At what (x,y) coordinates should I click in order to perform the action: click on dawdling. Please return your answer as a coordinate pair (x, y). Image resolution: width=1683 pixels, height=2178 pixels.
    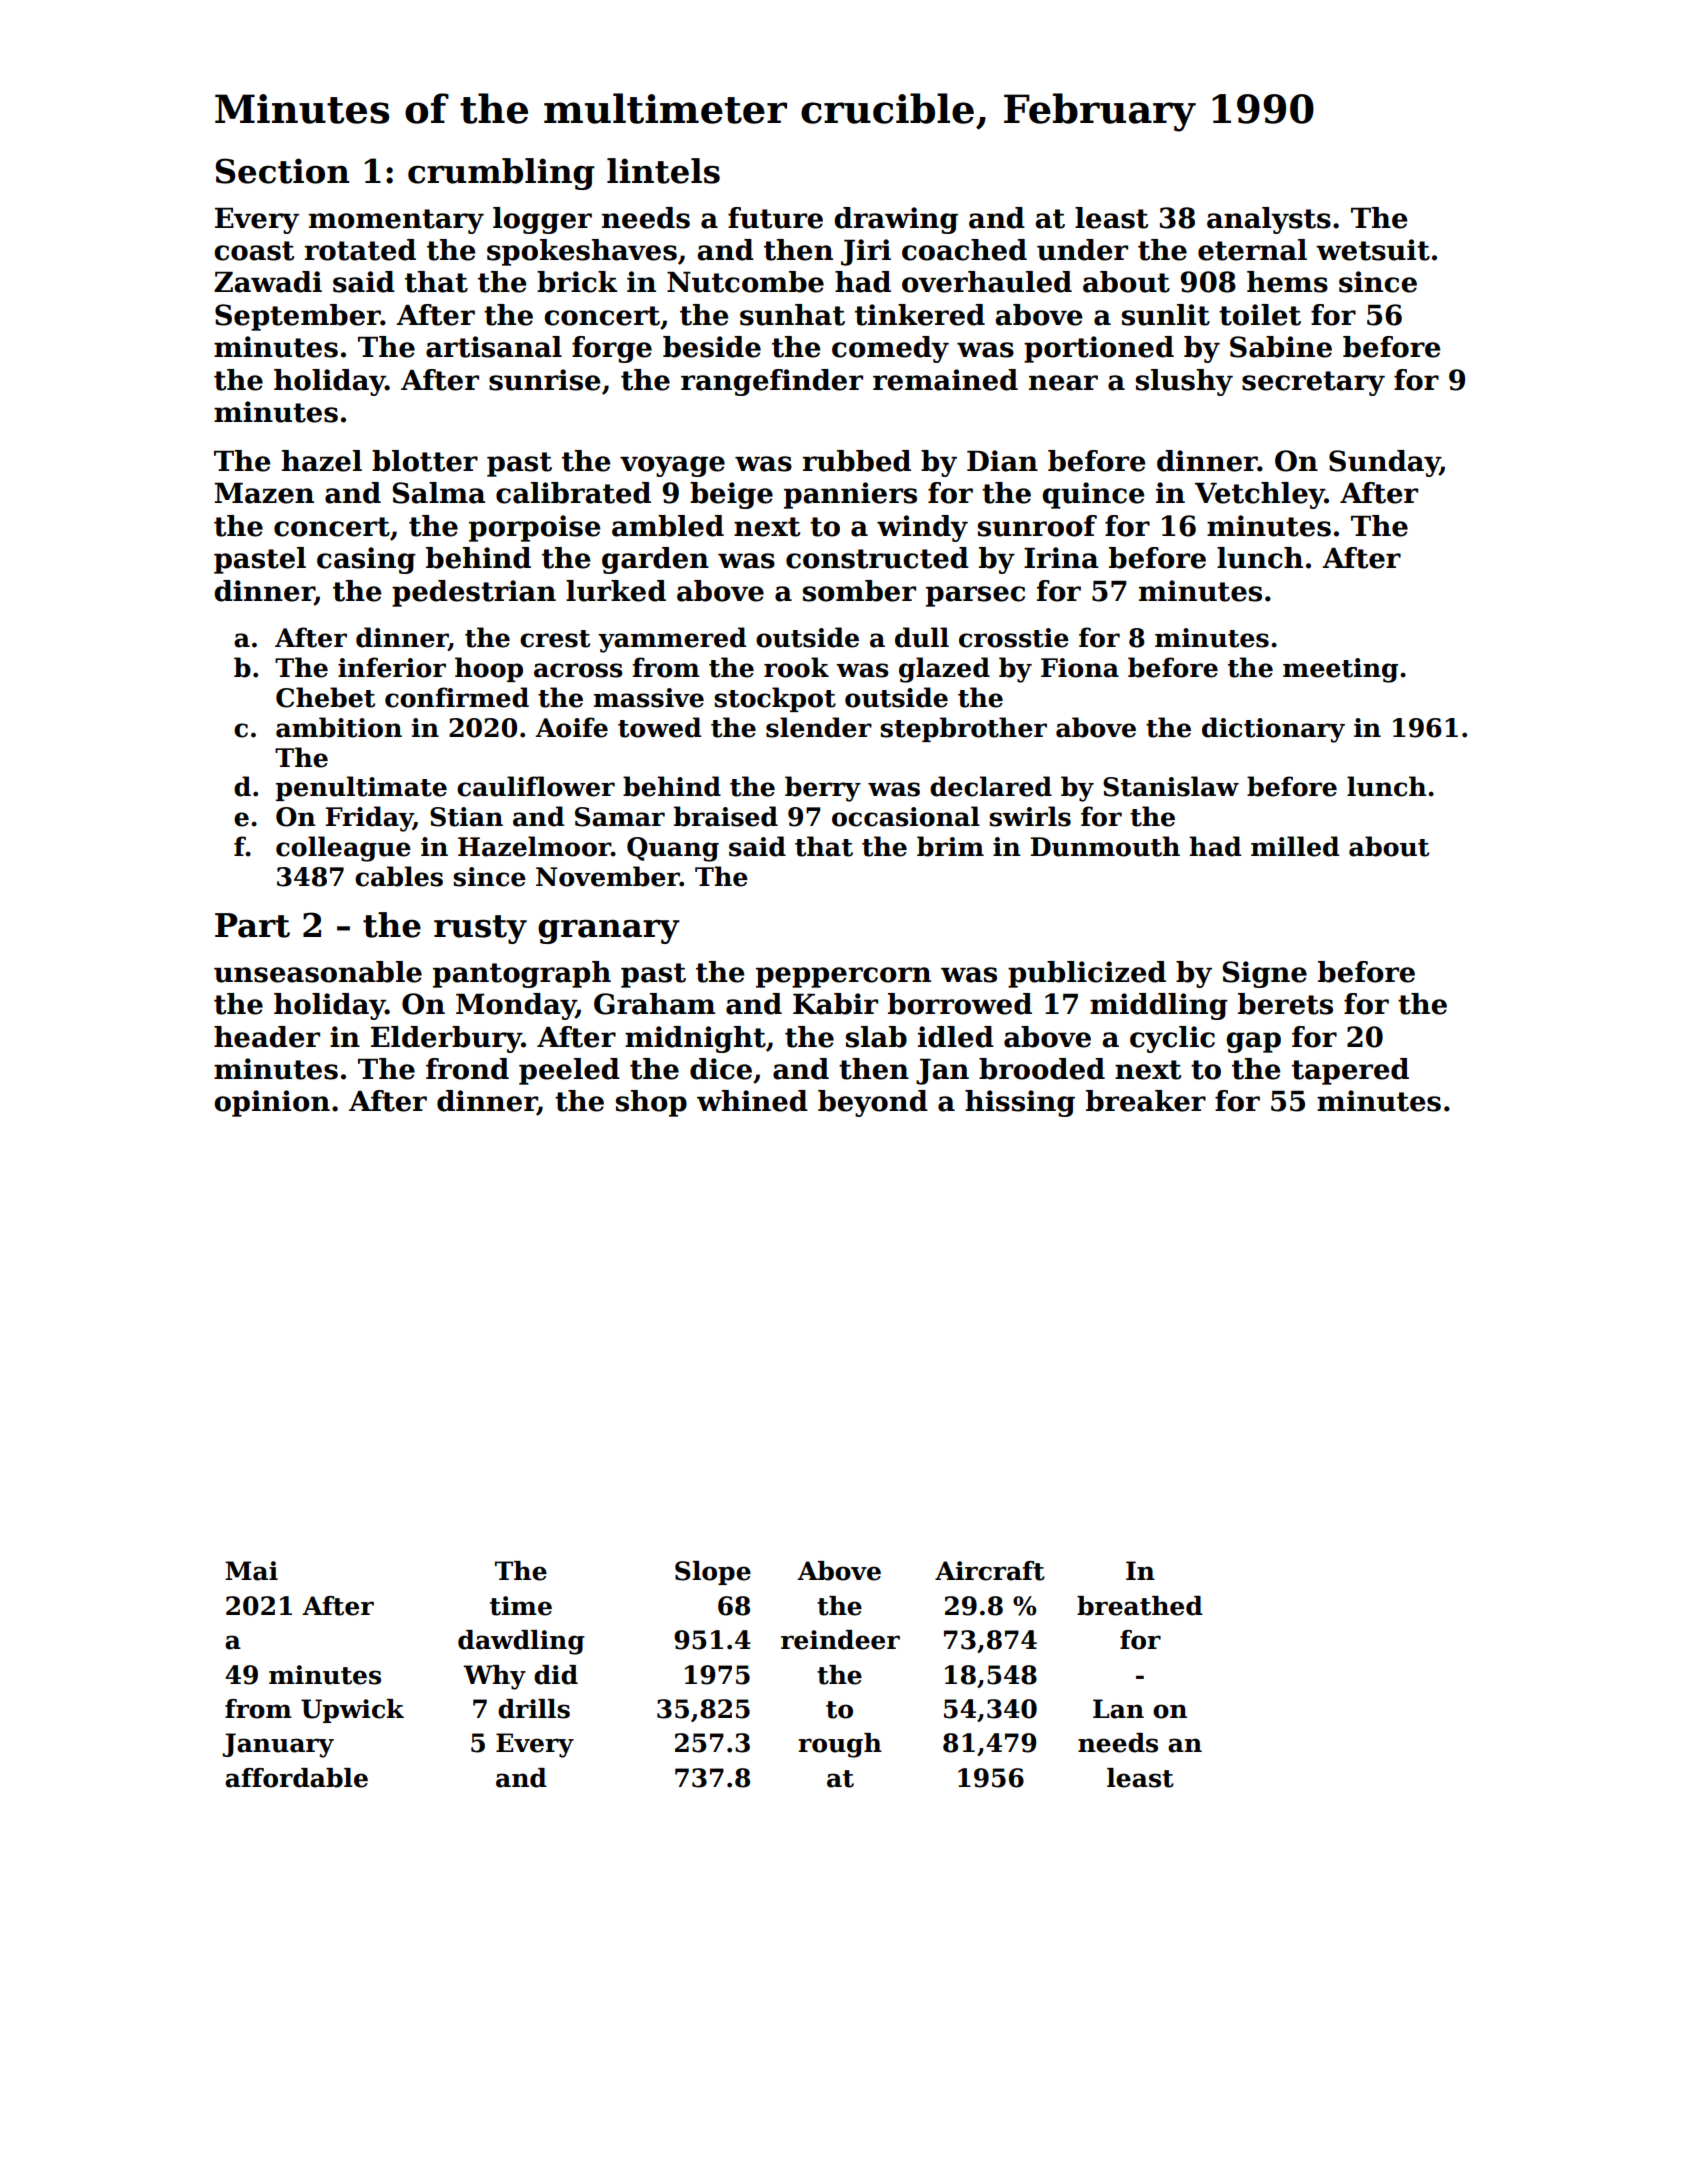
    Looking at the image, I should click on (521, 1642).
